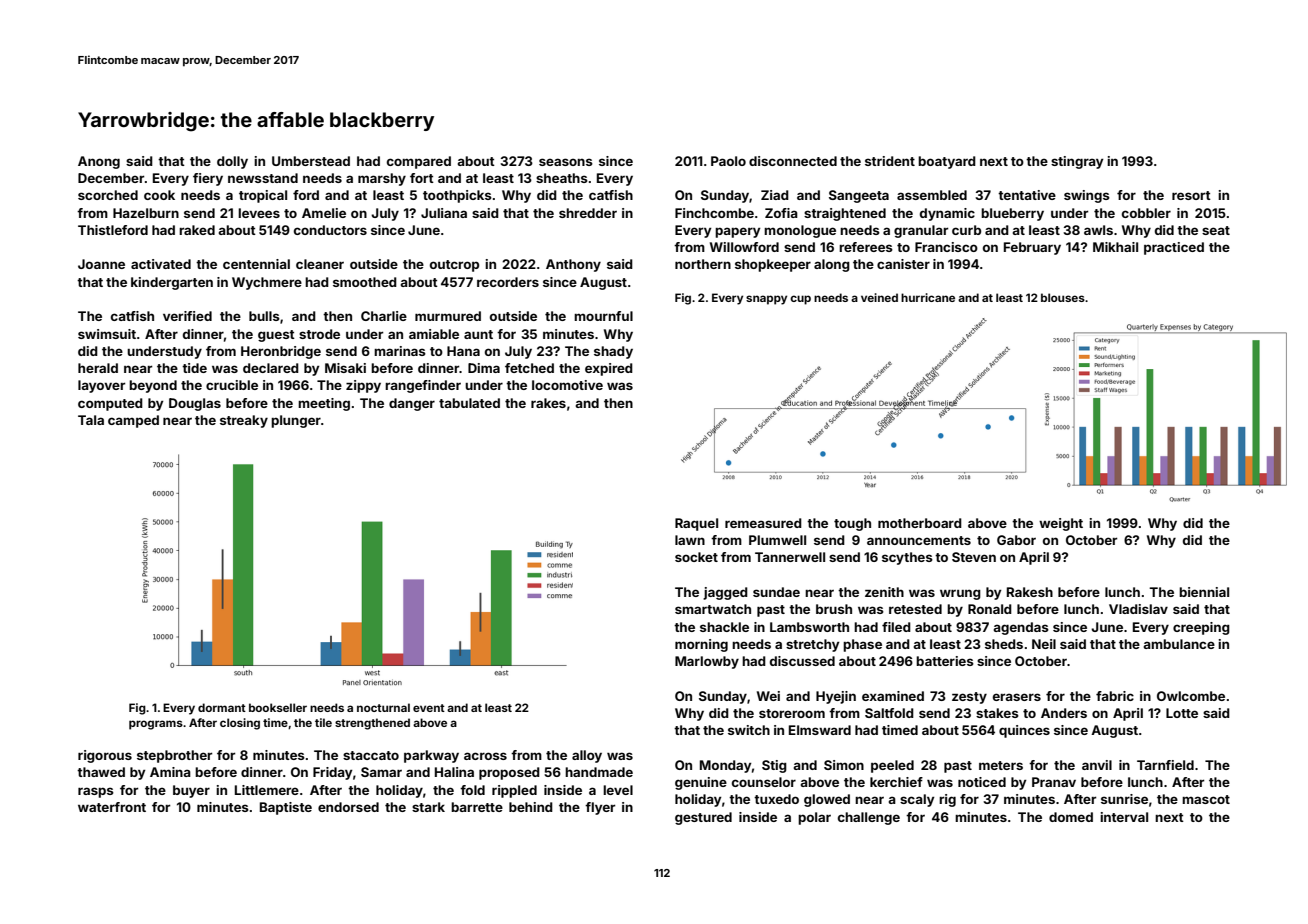  I want to click on dolly, so click(232, 162).
